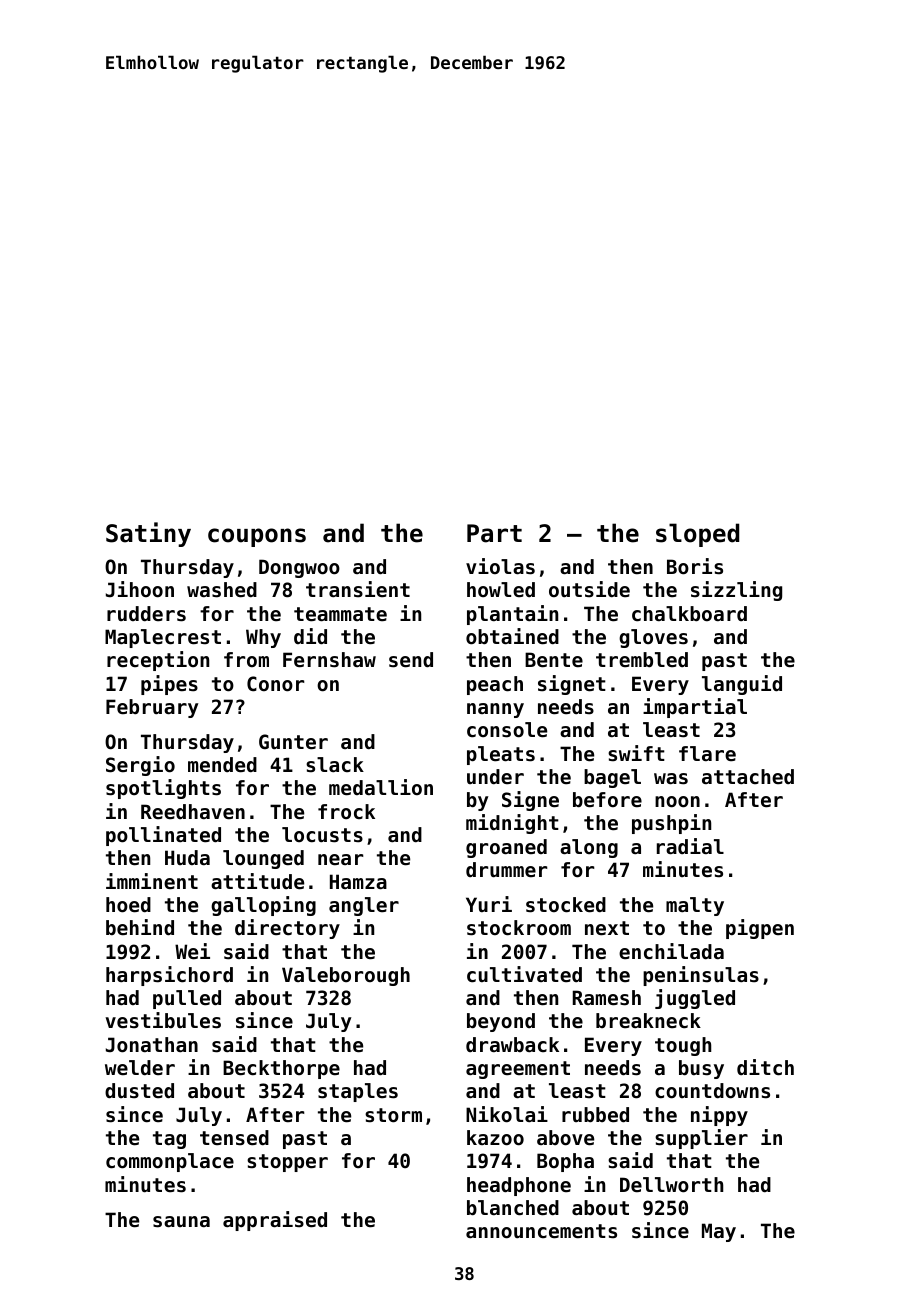 The image size is (908, 1316). What do you see at coordinates (169, 1140) in the screenshot?
I see `tag` at bounding box center [169, 1140].
